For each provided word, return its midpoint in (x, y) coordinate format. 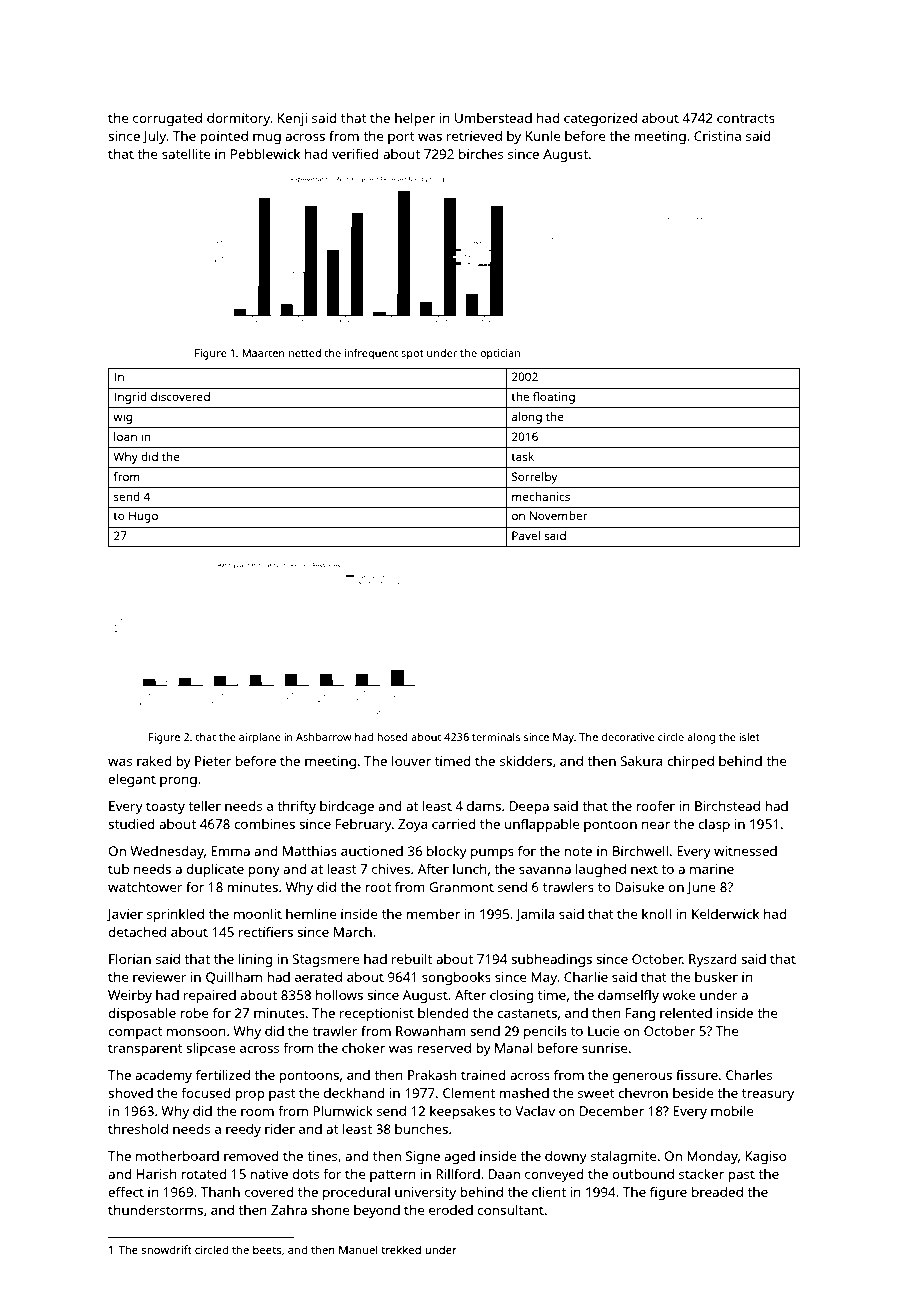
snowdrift (166, 1249)
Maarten (263, 353)
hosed (392, 737)
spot (412, 355)
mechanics (541, 496)
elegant (132, 780)
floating (554, 398)
